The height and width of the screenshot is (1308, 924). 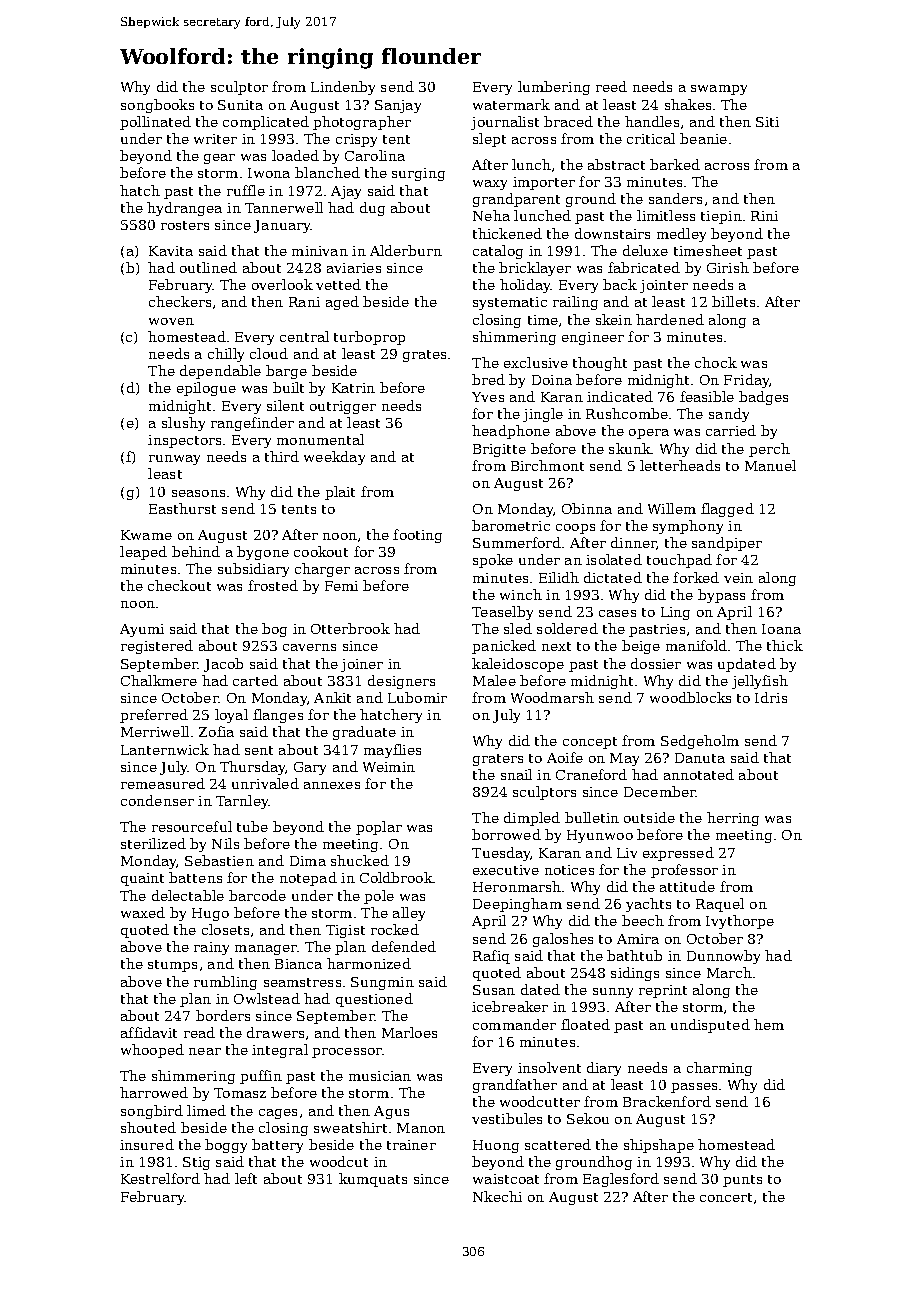 I want to click on cages, so click(x=278, y=1114).
